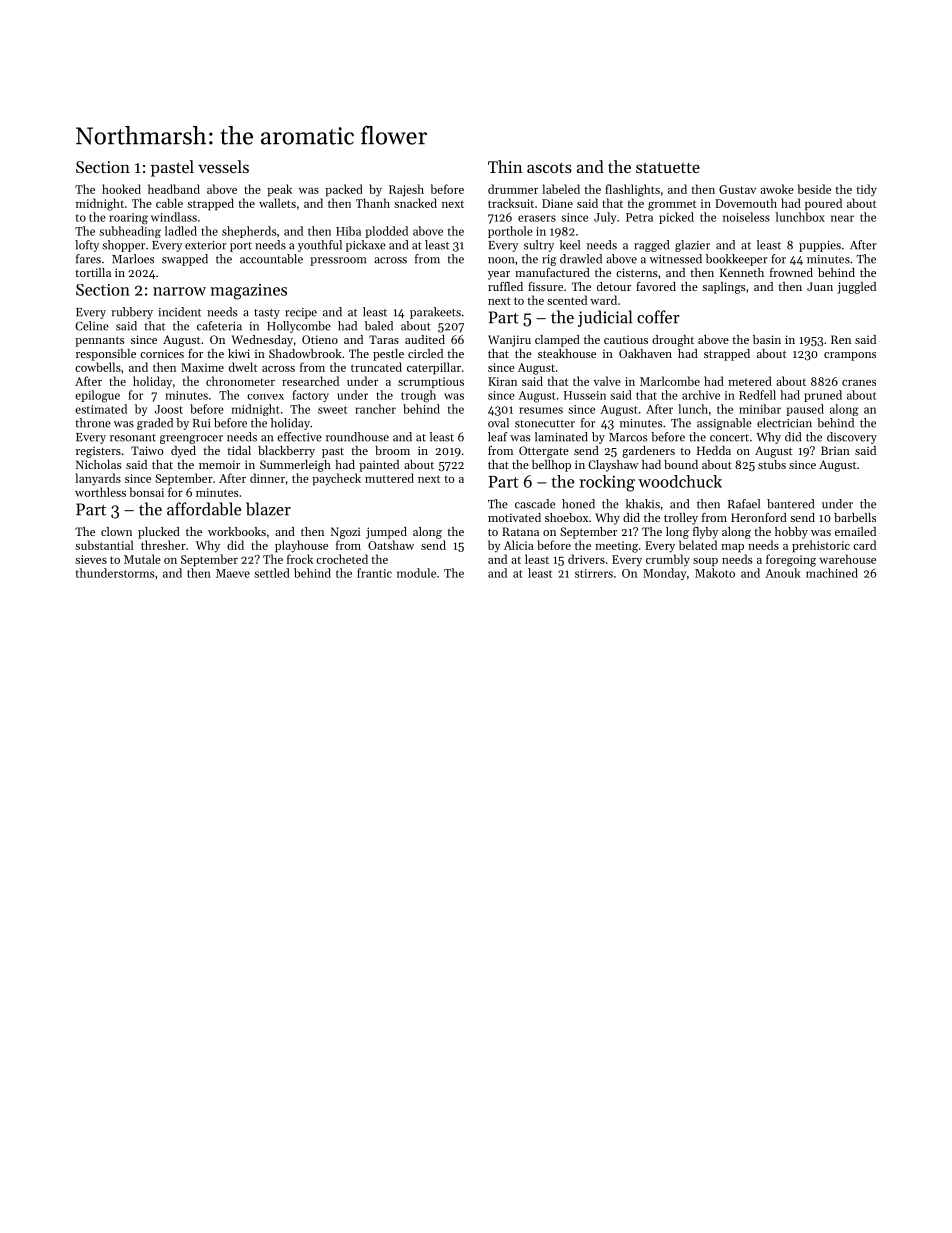 The width and height of the document is (952, 1233). Describe the element at coordinates (791, 272) in the document. I see `frowned` at that location.
